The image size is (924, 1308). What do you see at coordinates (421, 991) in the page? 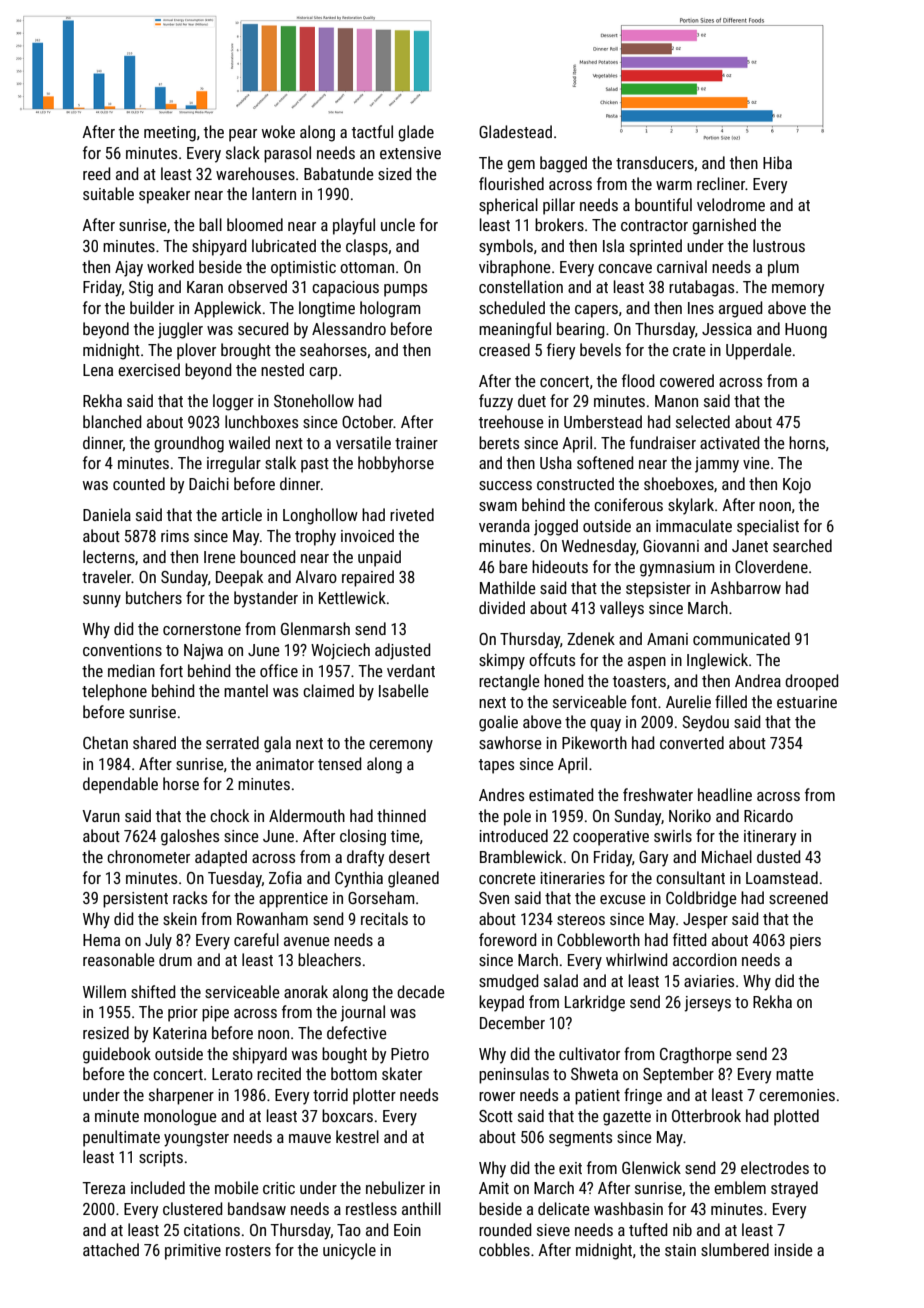
I see `decade` at bounding box center [421, 991].
